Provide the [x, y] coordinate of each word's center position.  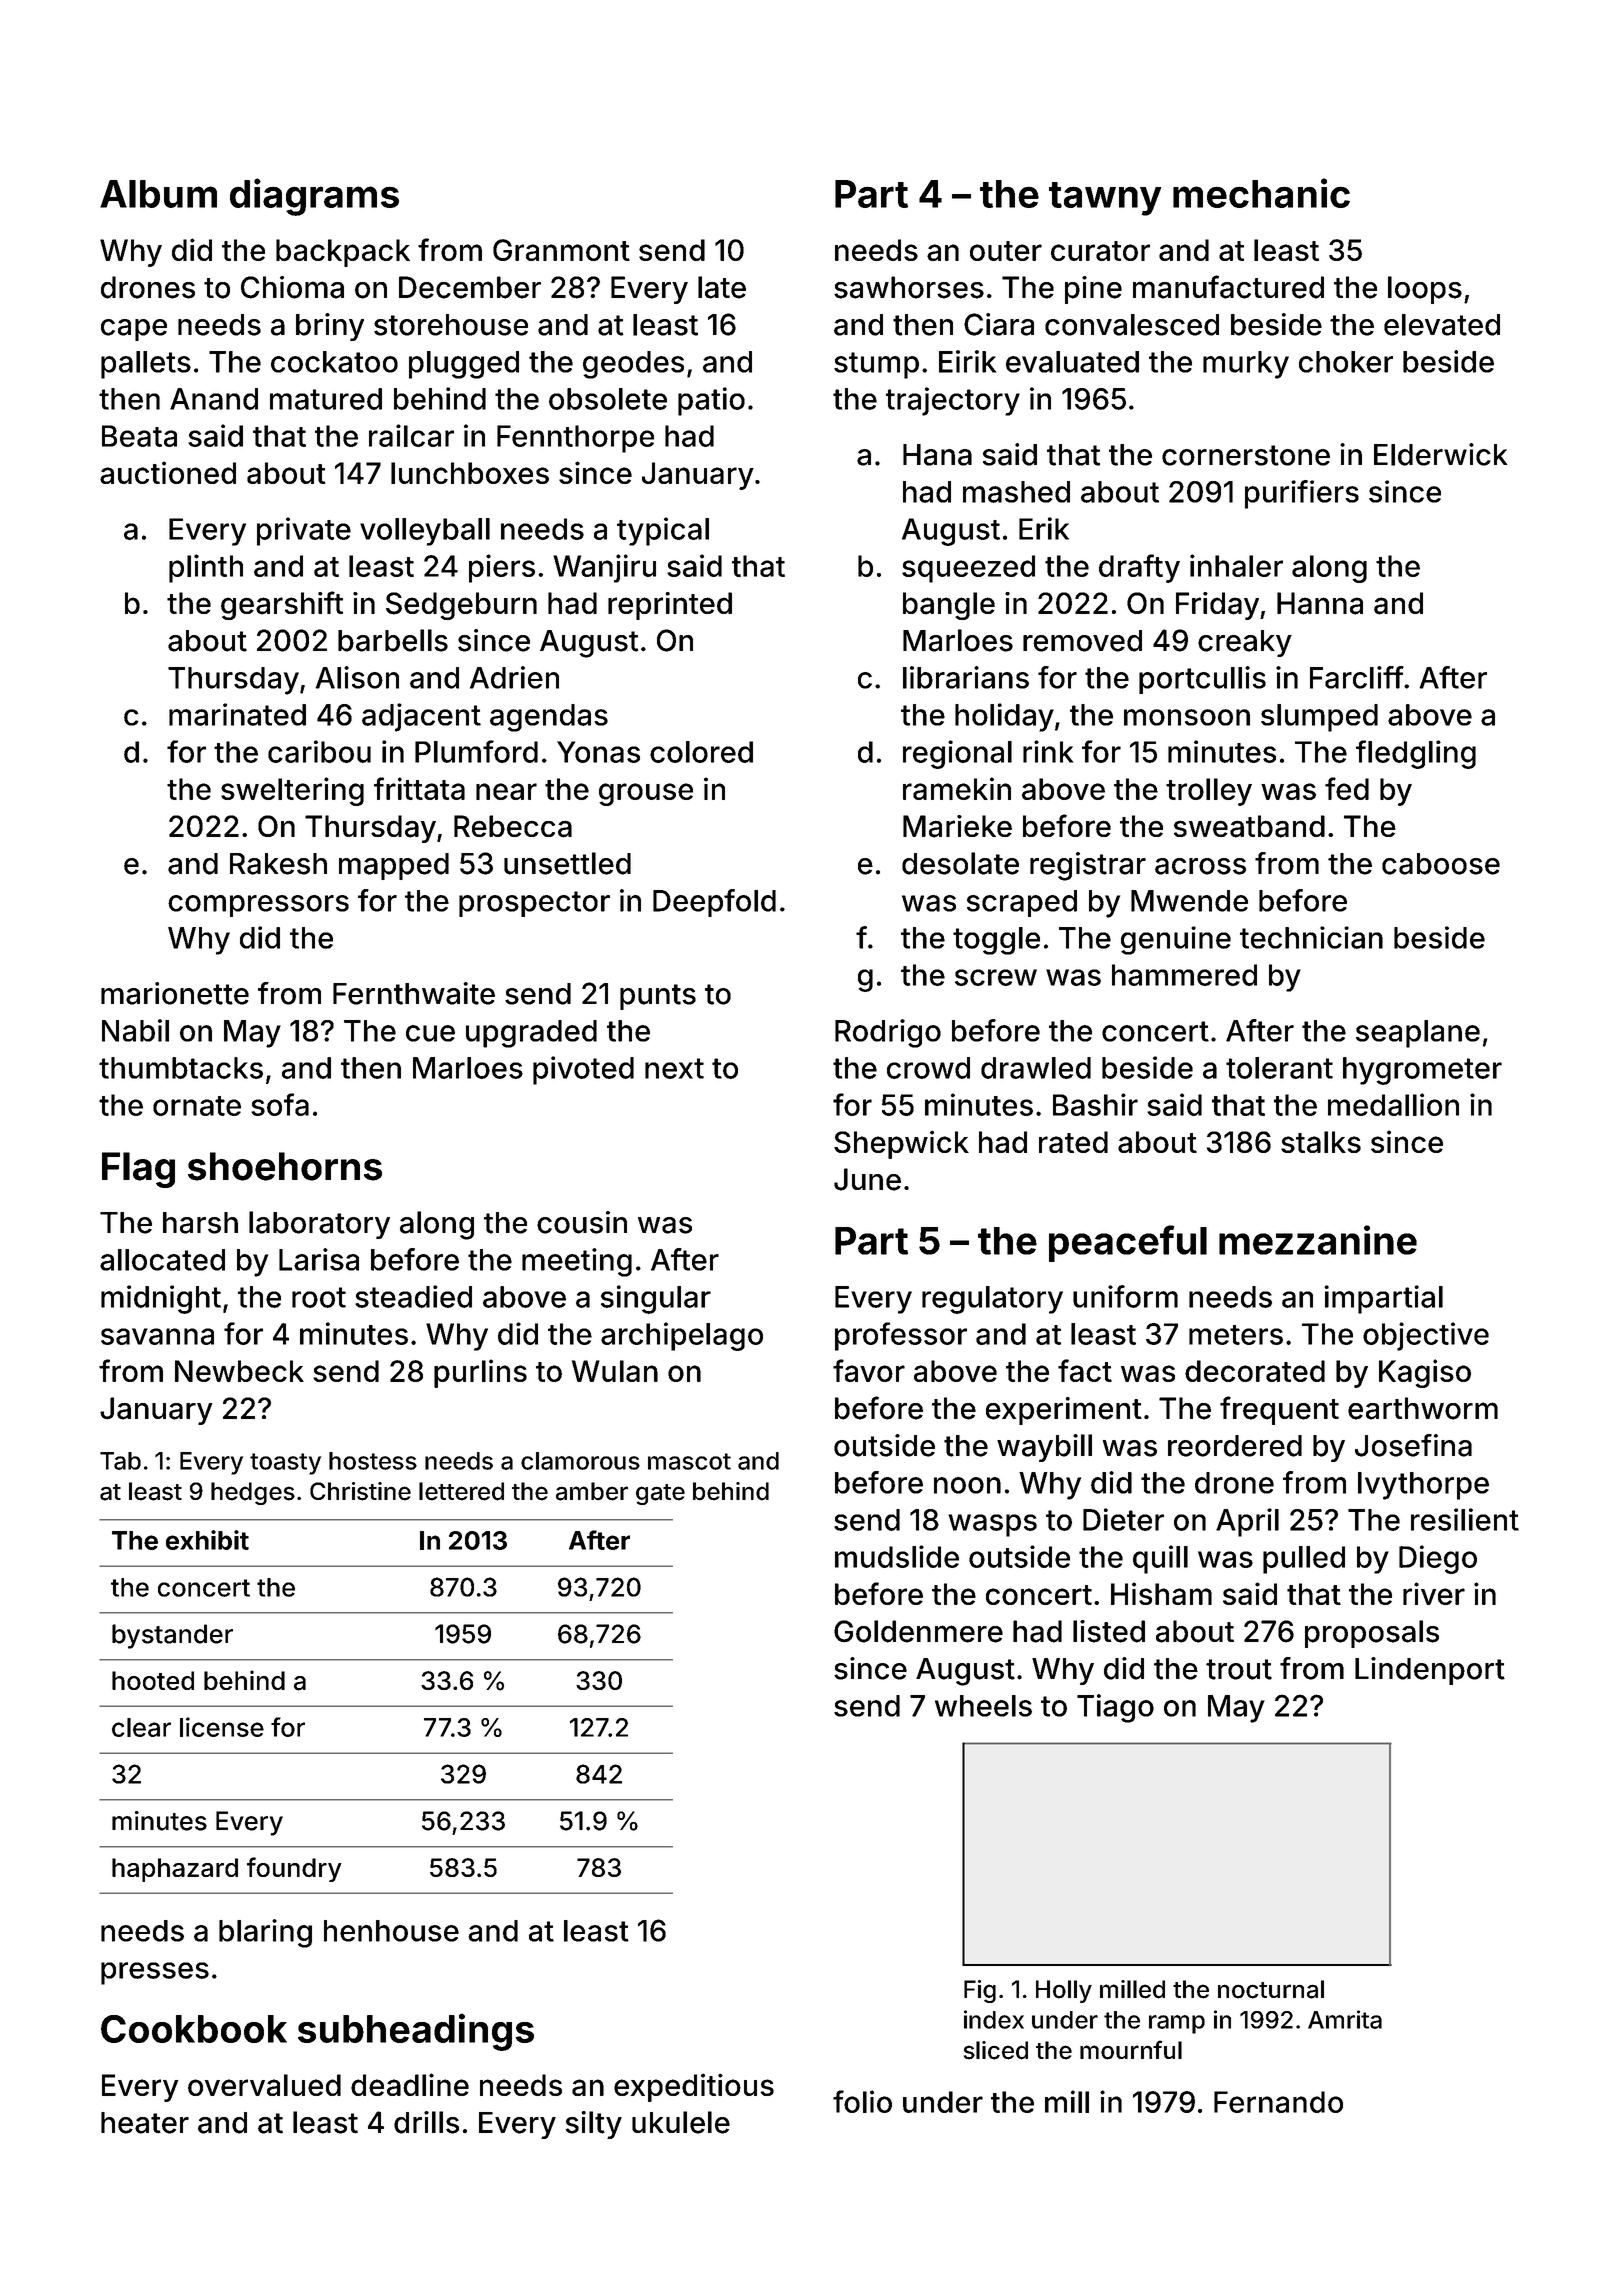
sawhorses [909, 287]
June [867, 1179]
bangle [949, 606]
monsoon [1187, 717]
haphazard [175, 1870]
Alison [357, 677]
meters [1236, 1335]
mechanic [1261, 193]
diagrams [314, 197]
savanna [157, 1336]
